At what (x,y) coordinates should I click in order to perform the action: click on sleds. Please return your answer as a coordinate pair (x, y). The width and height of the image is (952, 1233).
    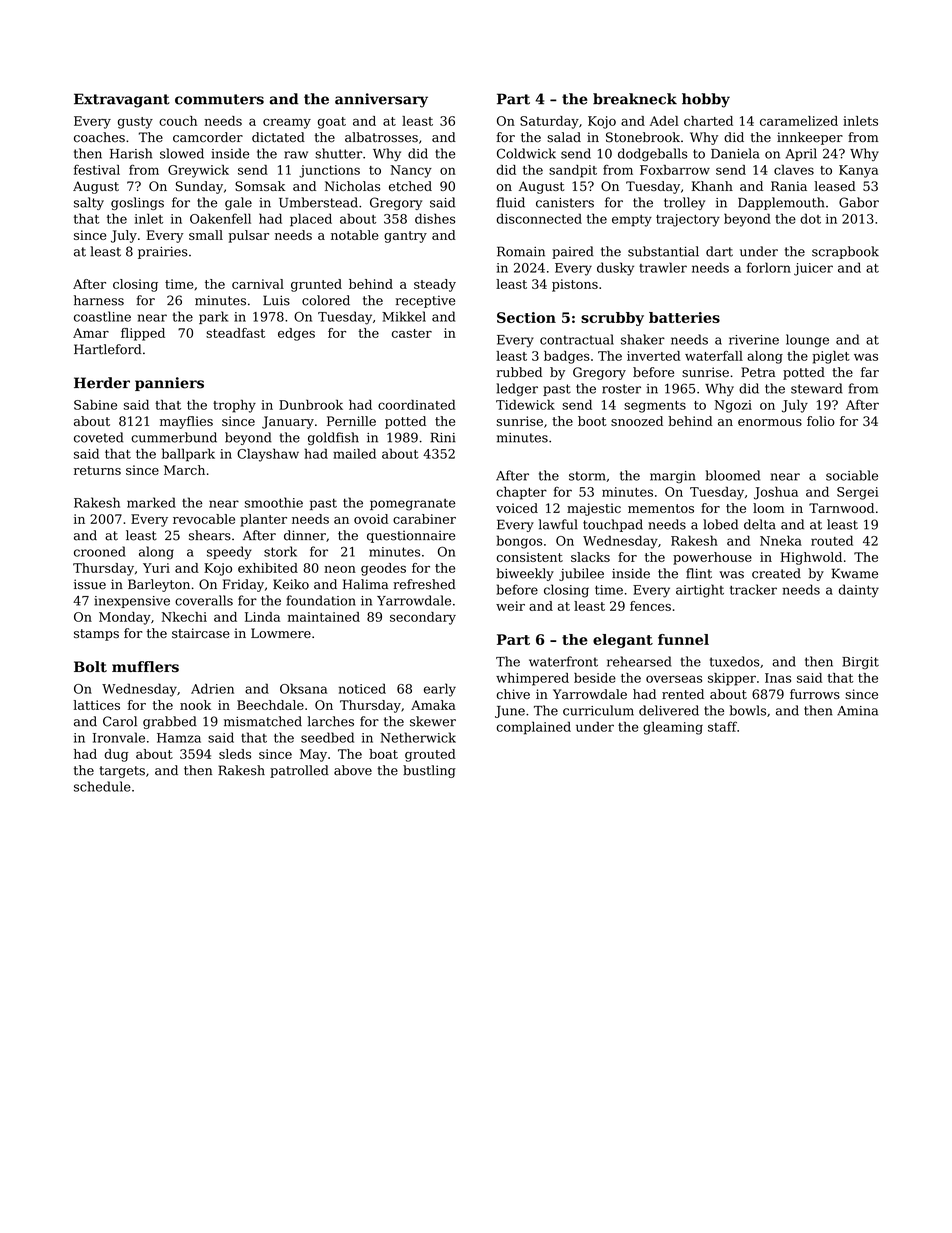
    Looking at the image, I should click on (235, 754).
